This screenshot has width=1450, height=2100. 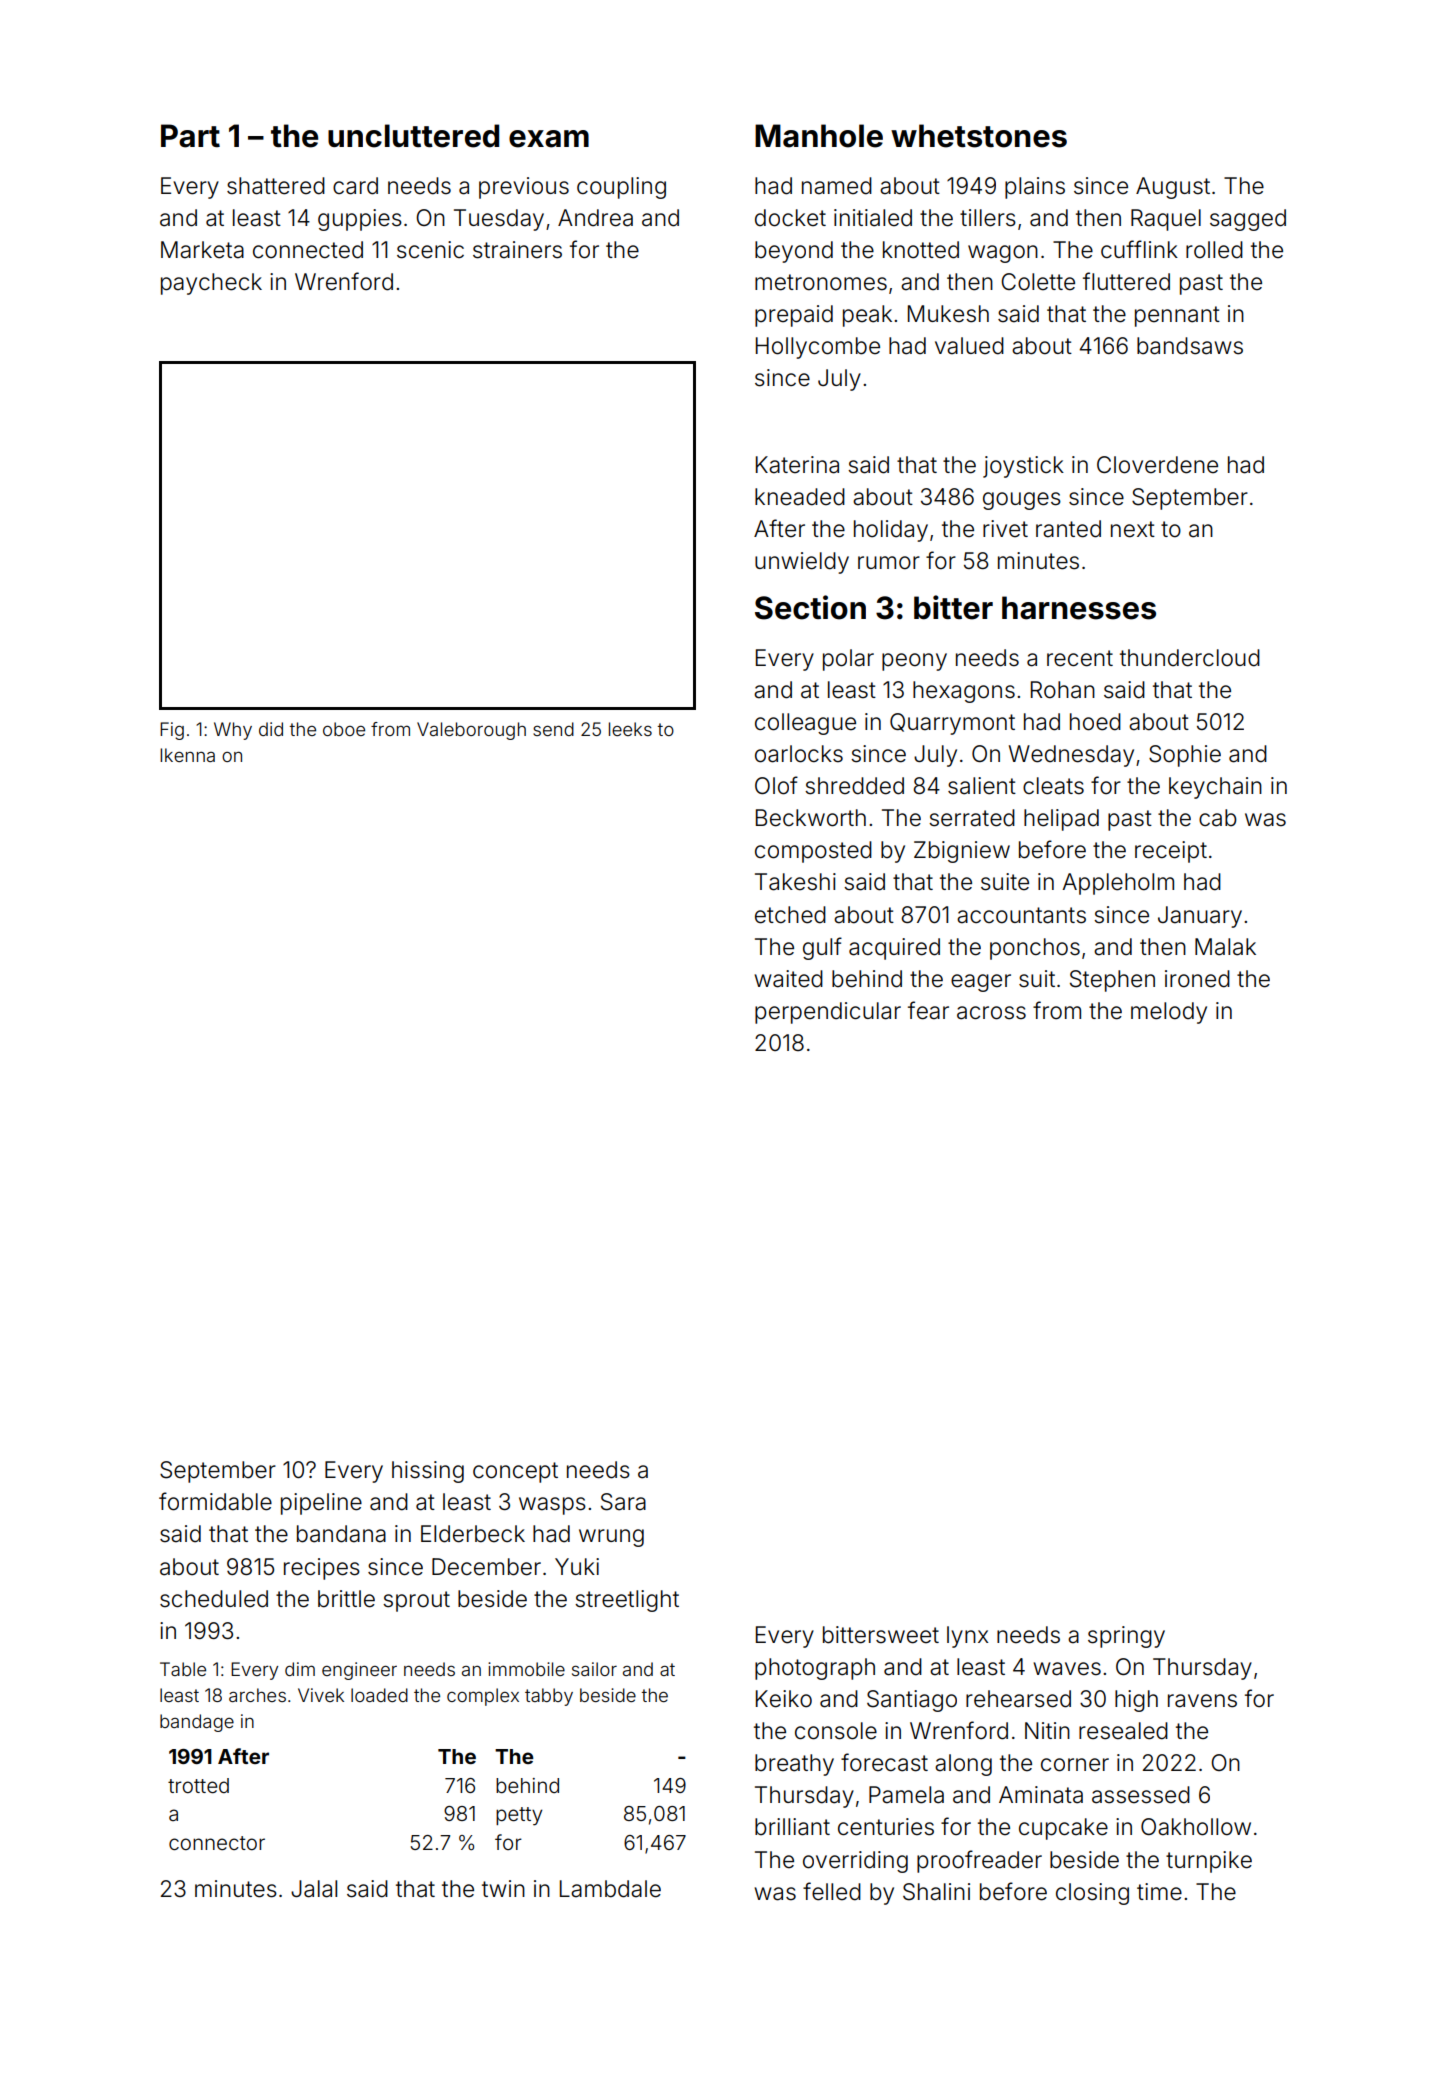 What do you see at coordinates (828, 1013) in the screenshot?
I see `perpendicular` at bounding box center [828, 1013].
